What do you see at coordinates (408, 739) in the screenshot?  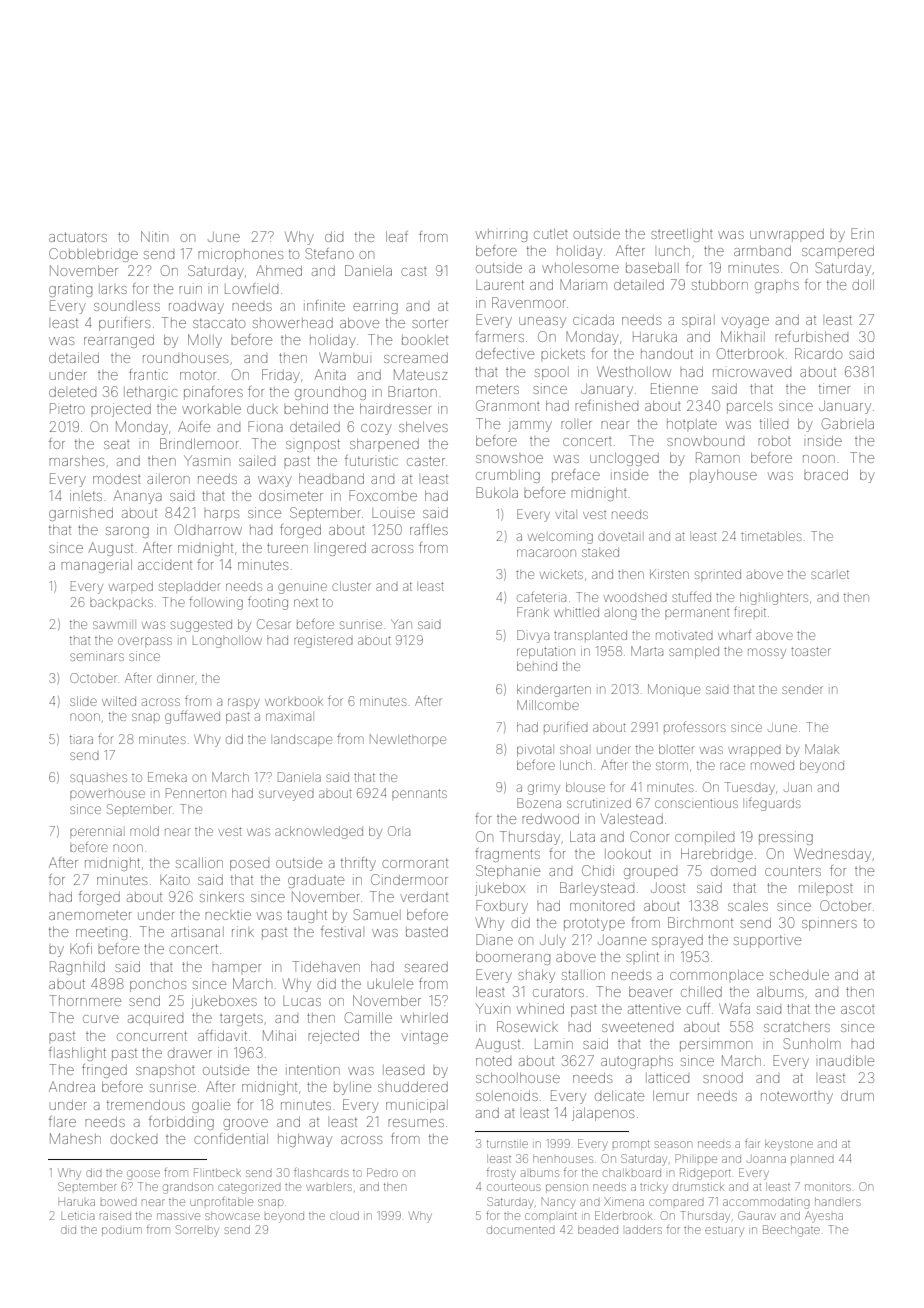 I see `Newlethorpe` at bounding box center [408, 739].
